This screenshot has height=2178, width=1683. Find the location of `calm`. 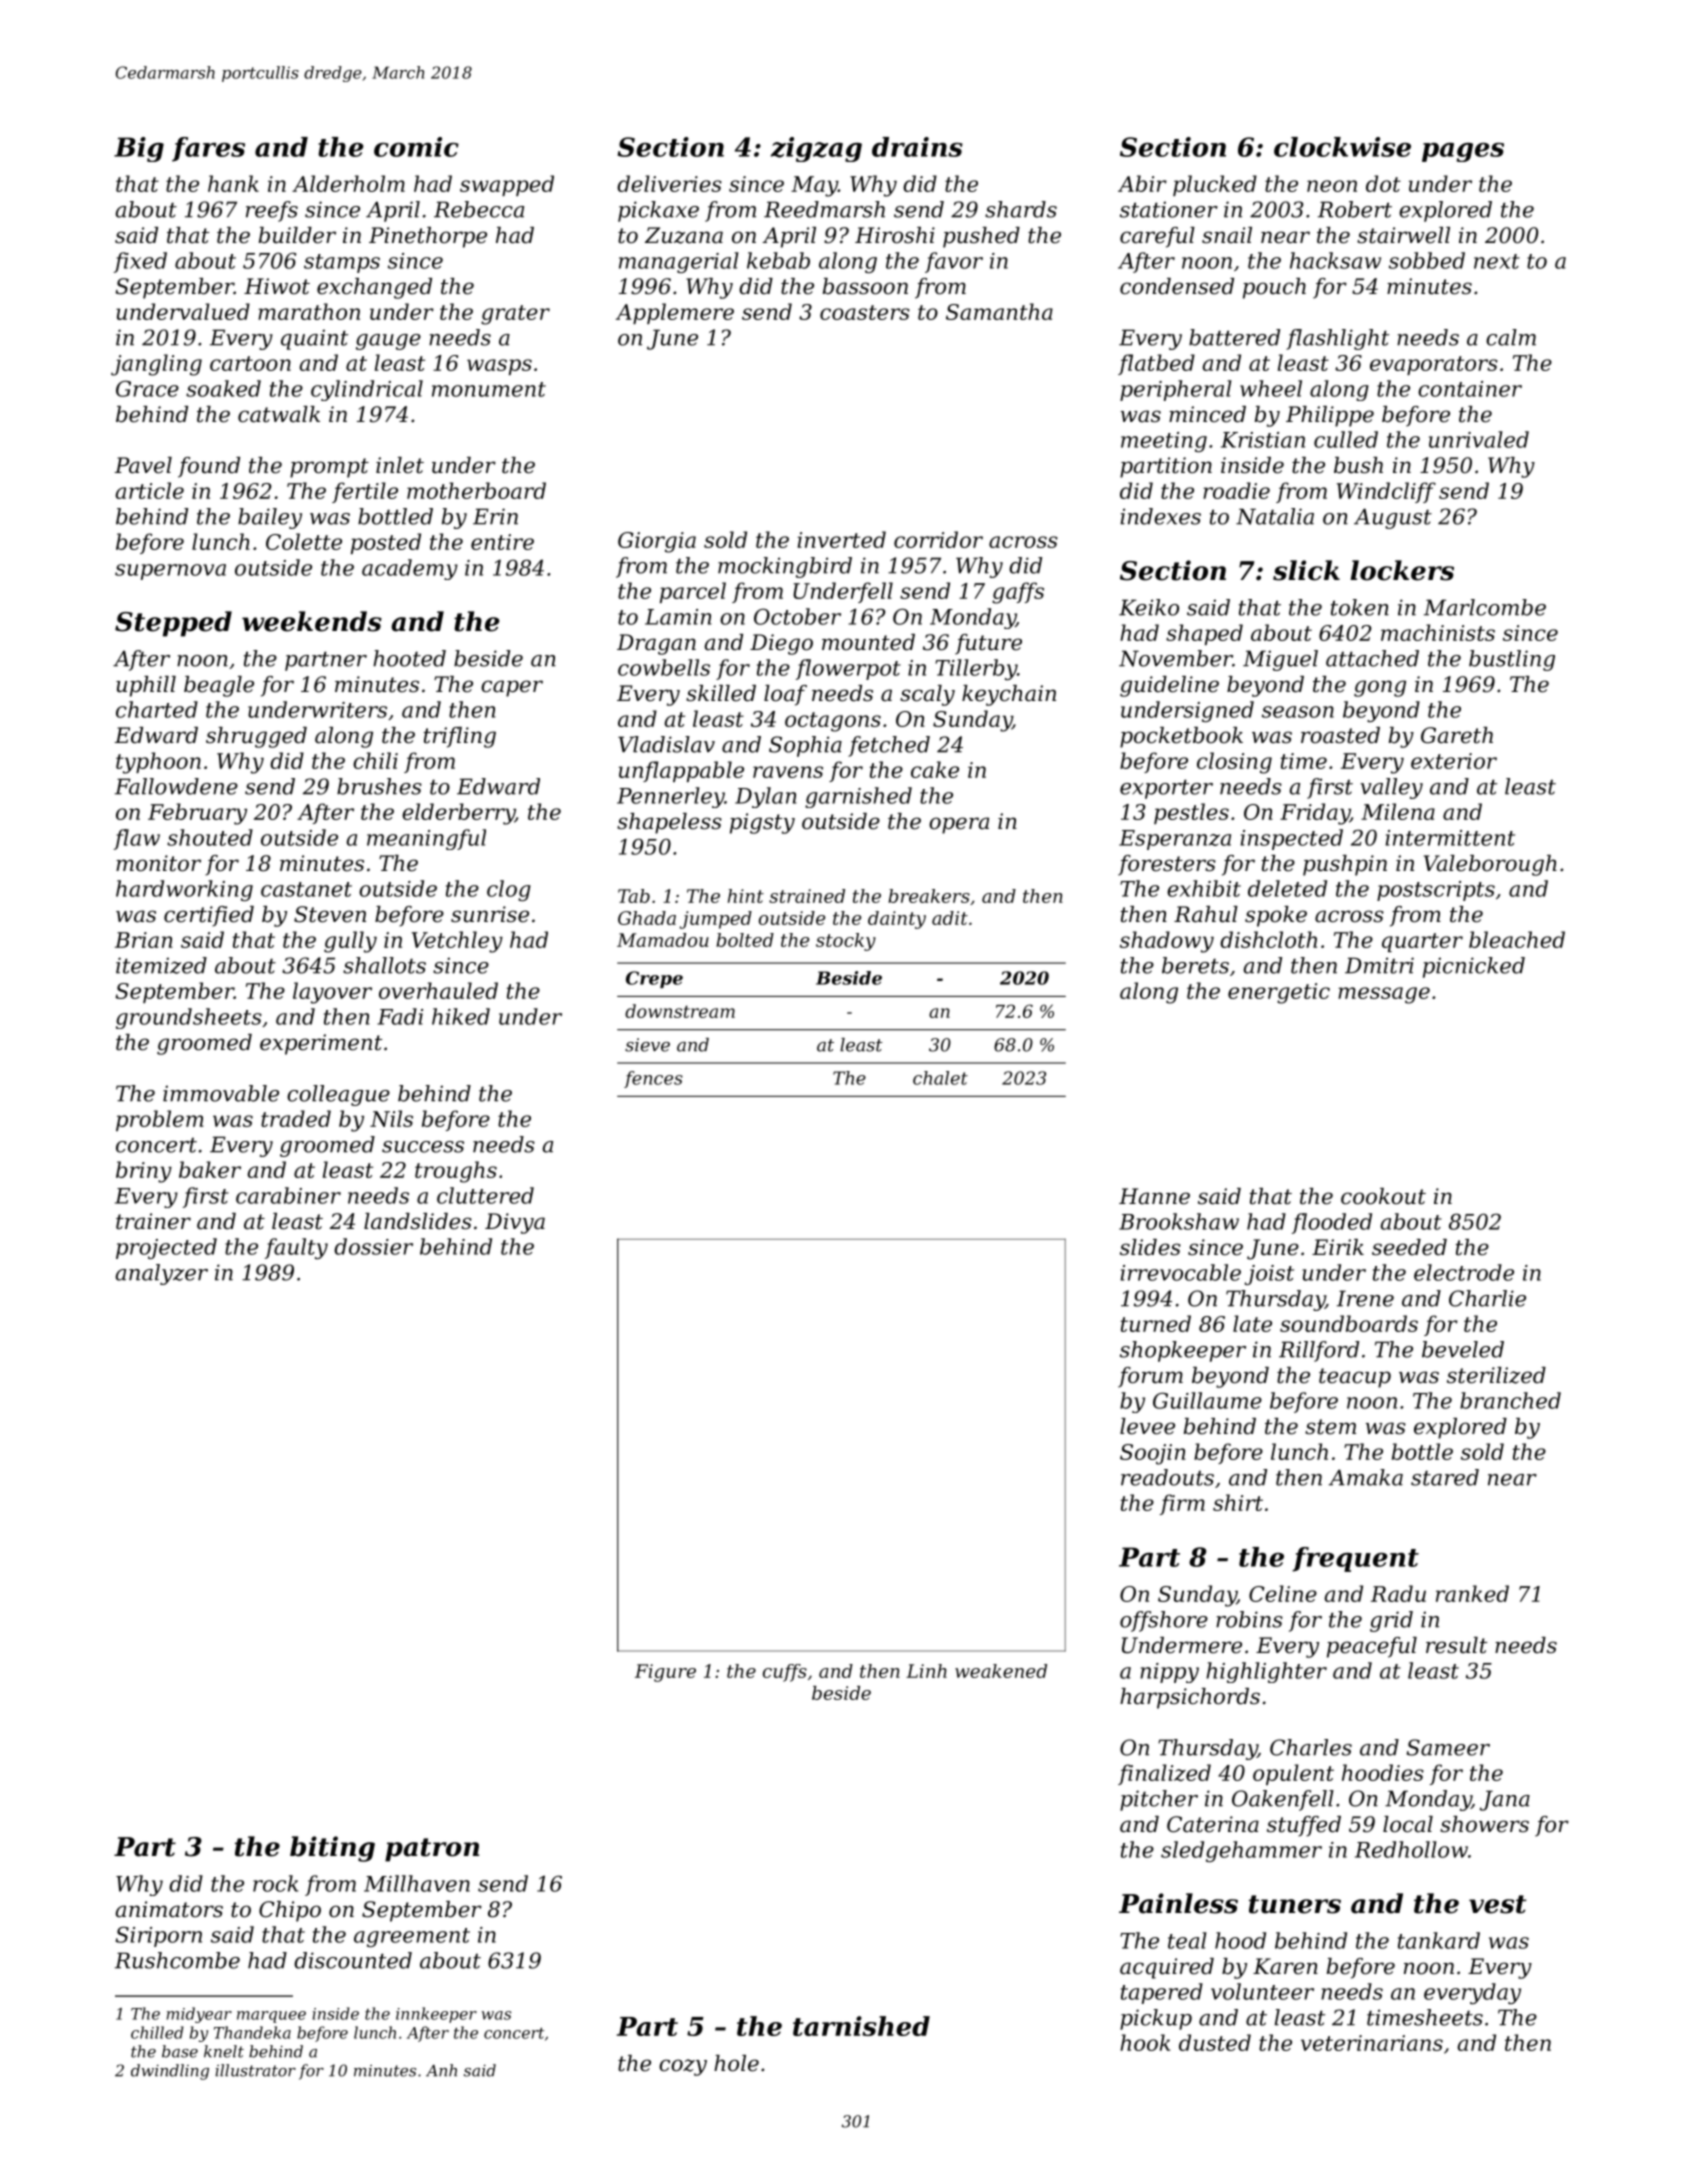

calm is located at coordinates (1511, 337).
